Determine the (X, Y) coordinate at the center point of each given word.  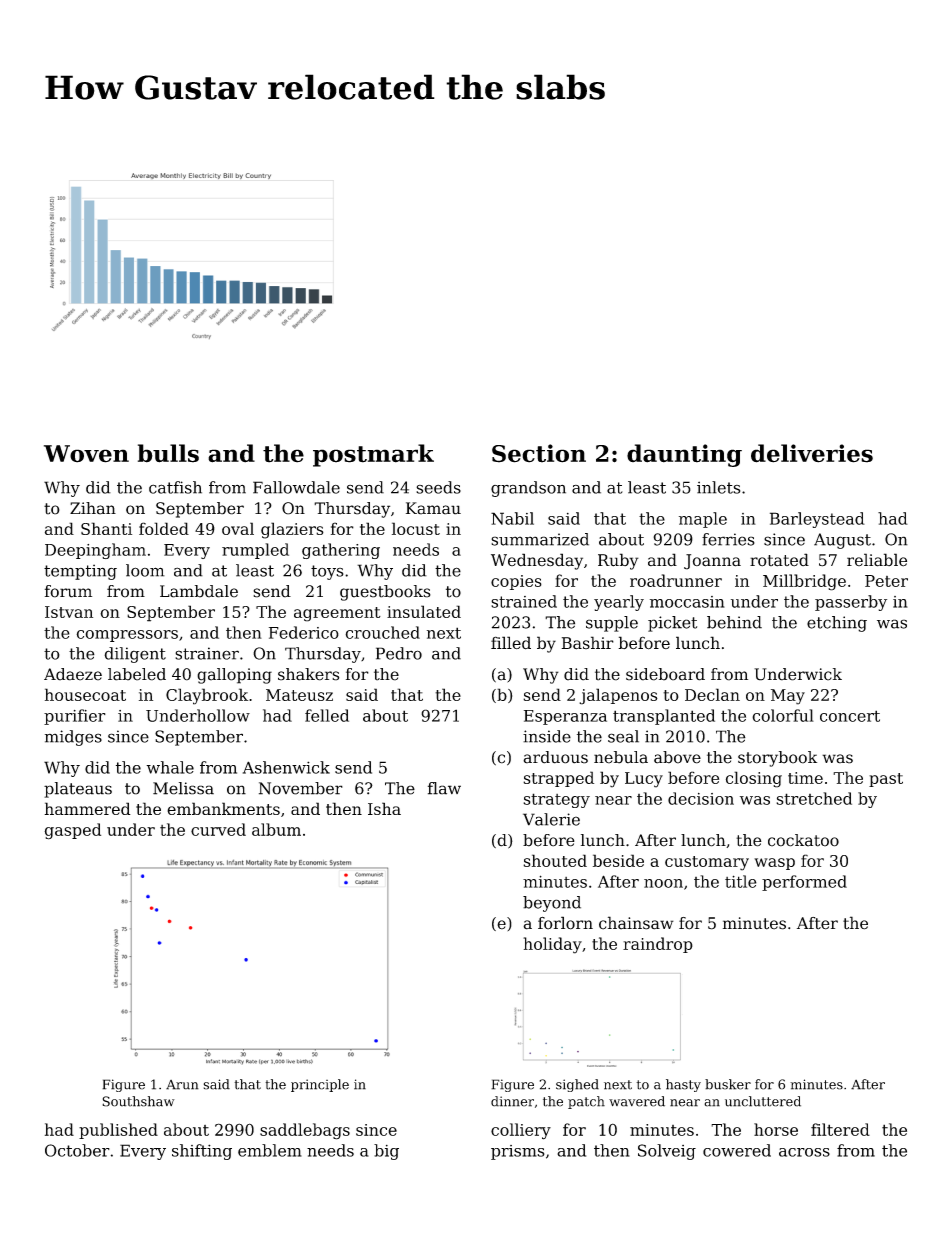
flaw (444, 788)
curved (218, 829)
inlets (718, 487)
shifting (202, 1152)
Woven (86, 454)
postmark (373, 455)
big (386, 1152)
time (805, 778)
